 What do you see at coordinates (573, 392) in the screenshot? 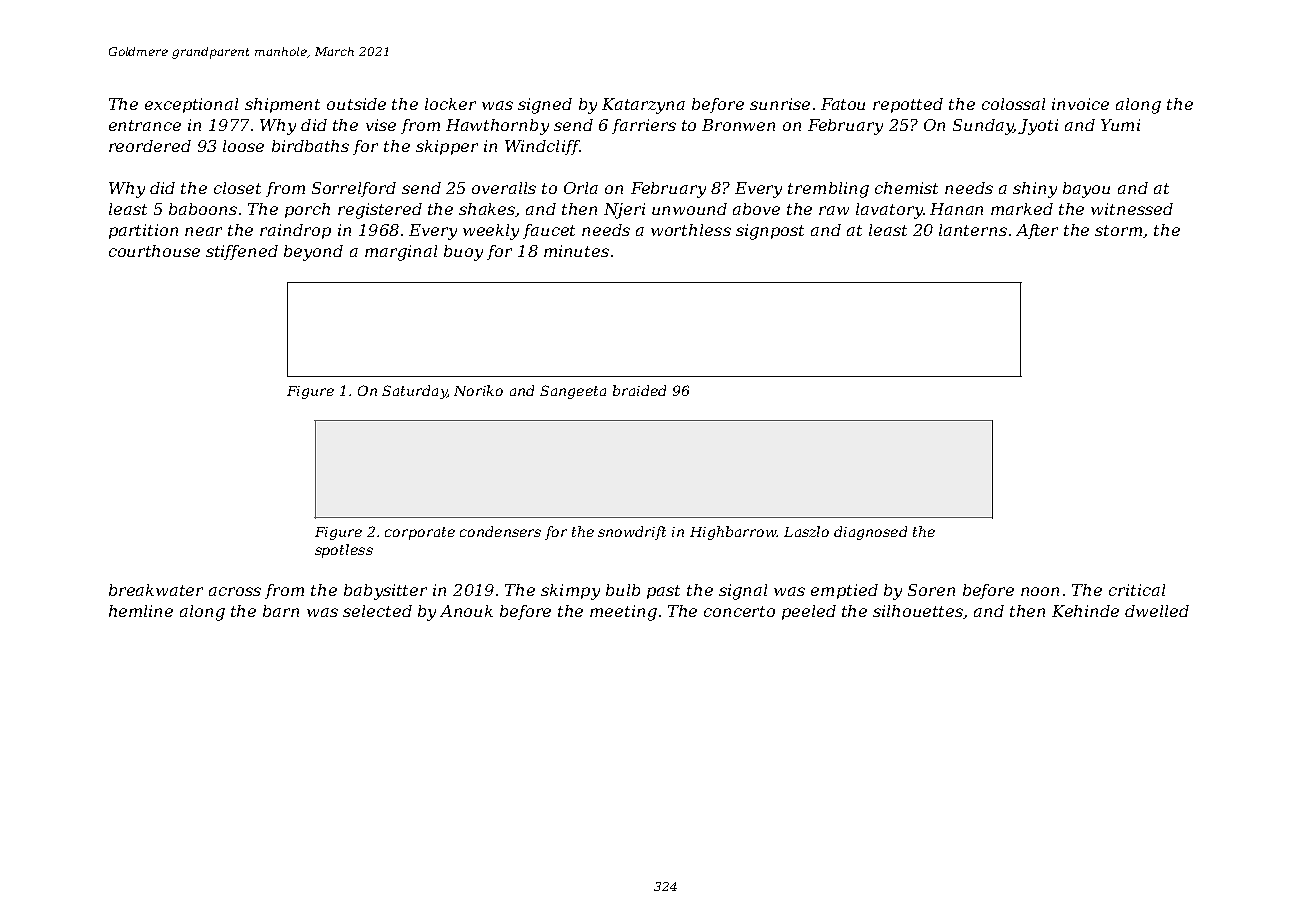
I see `Sangeeta` at bounding box center [573, 392].
